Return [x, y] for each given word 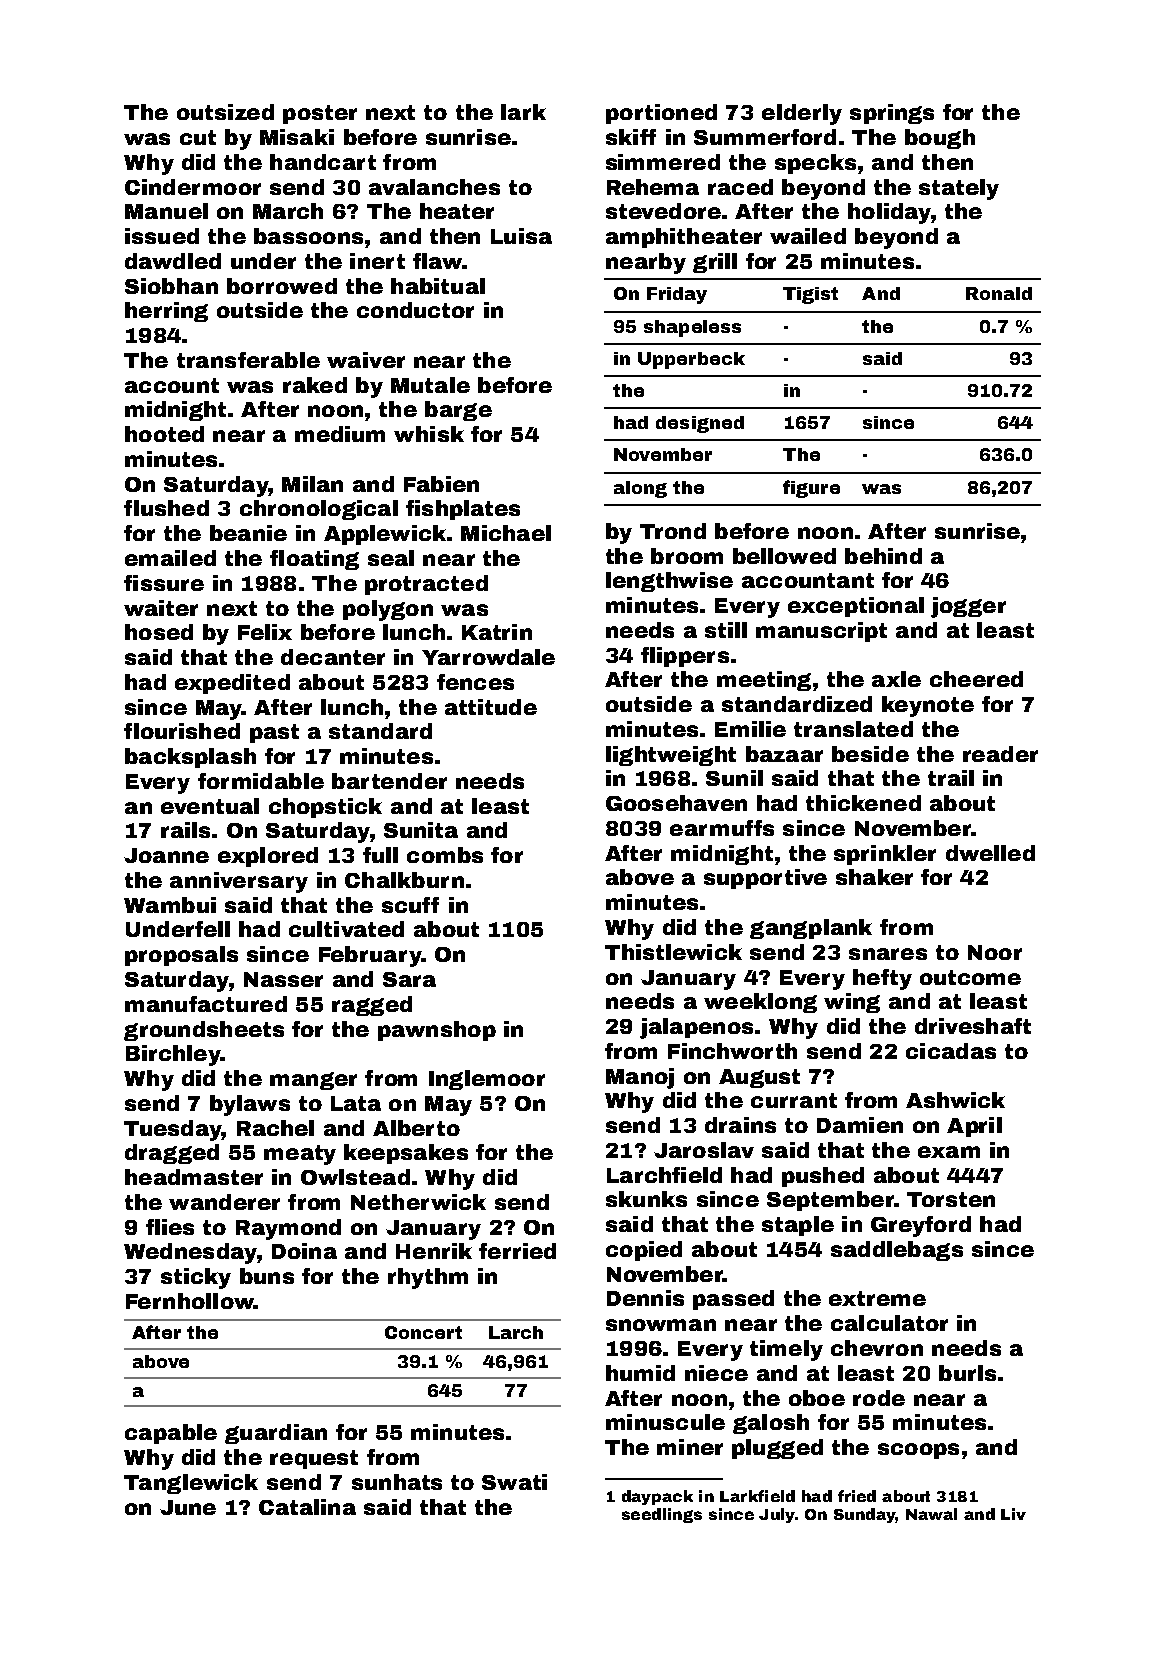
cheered [976, 679]
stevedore [663, 211]
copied [644, 1251]
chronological [319, 510]
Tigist [810, 295]
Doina [304, 1251]
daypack [657, 1497]
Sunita [421, 830]
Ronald [999, 293]
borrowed [282, 286]
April [974, 1127]
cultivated [346, 929]
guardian [276, 1434]
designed [700, 424]
